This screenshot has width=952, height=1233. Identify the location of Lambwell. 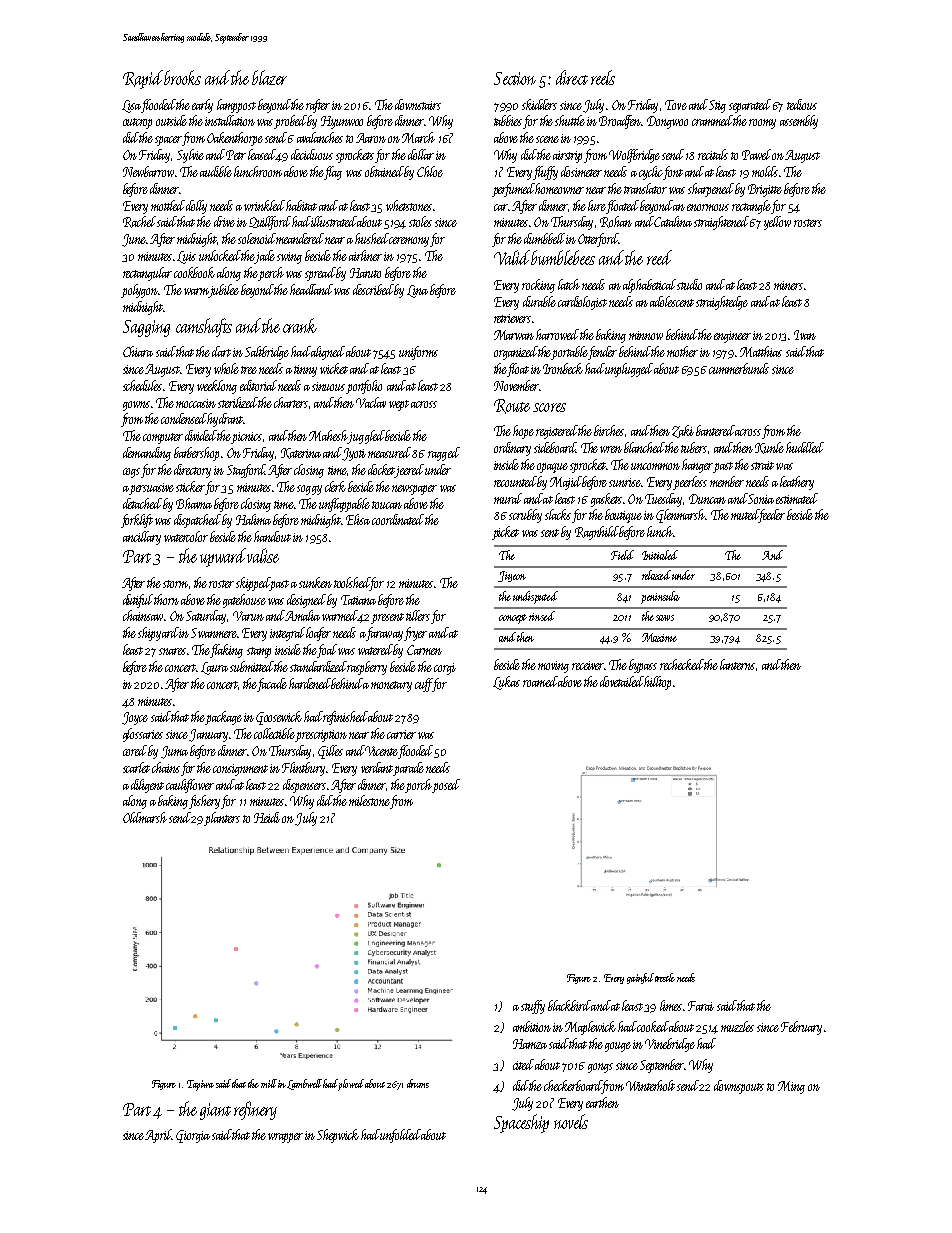
(304, 1084).
